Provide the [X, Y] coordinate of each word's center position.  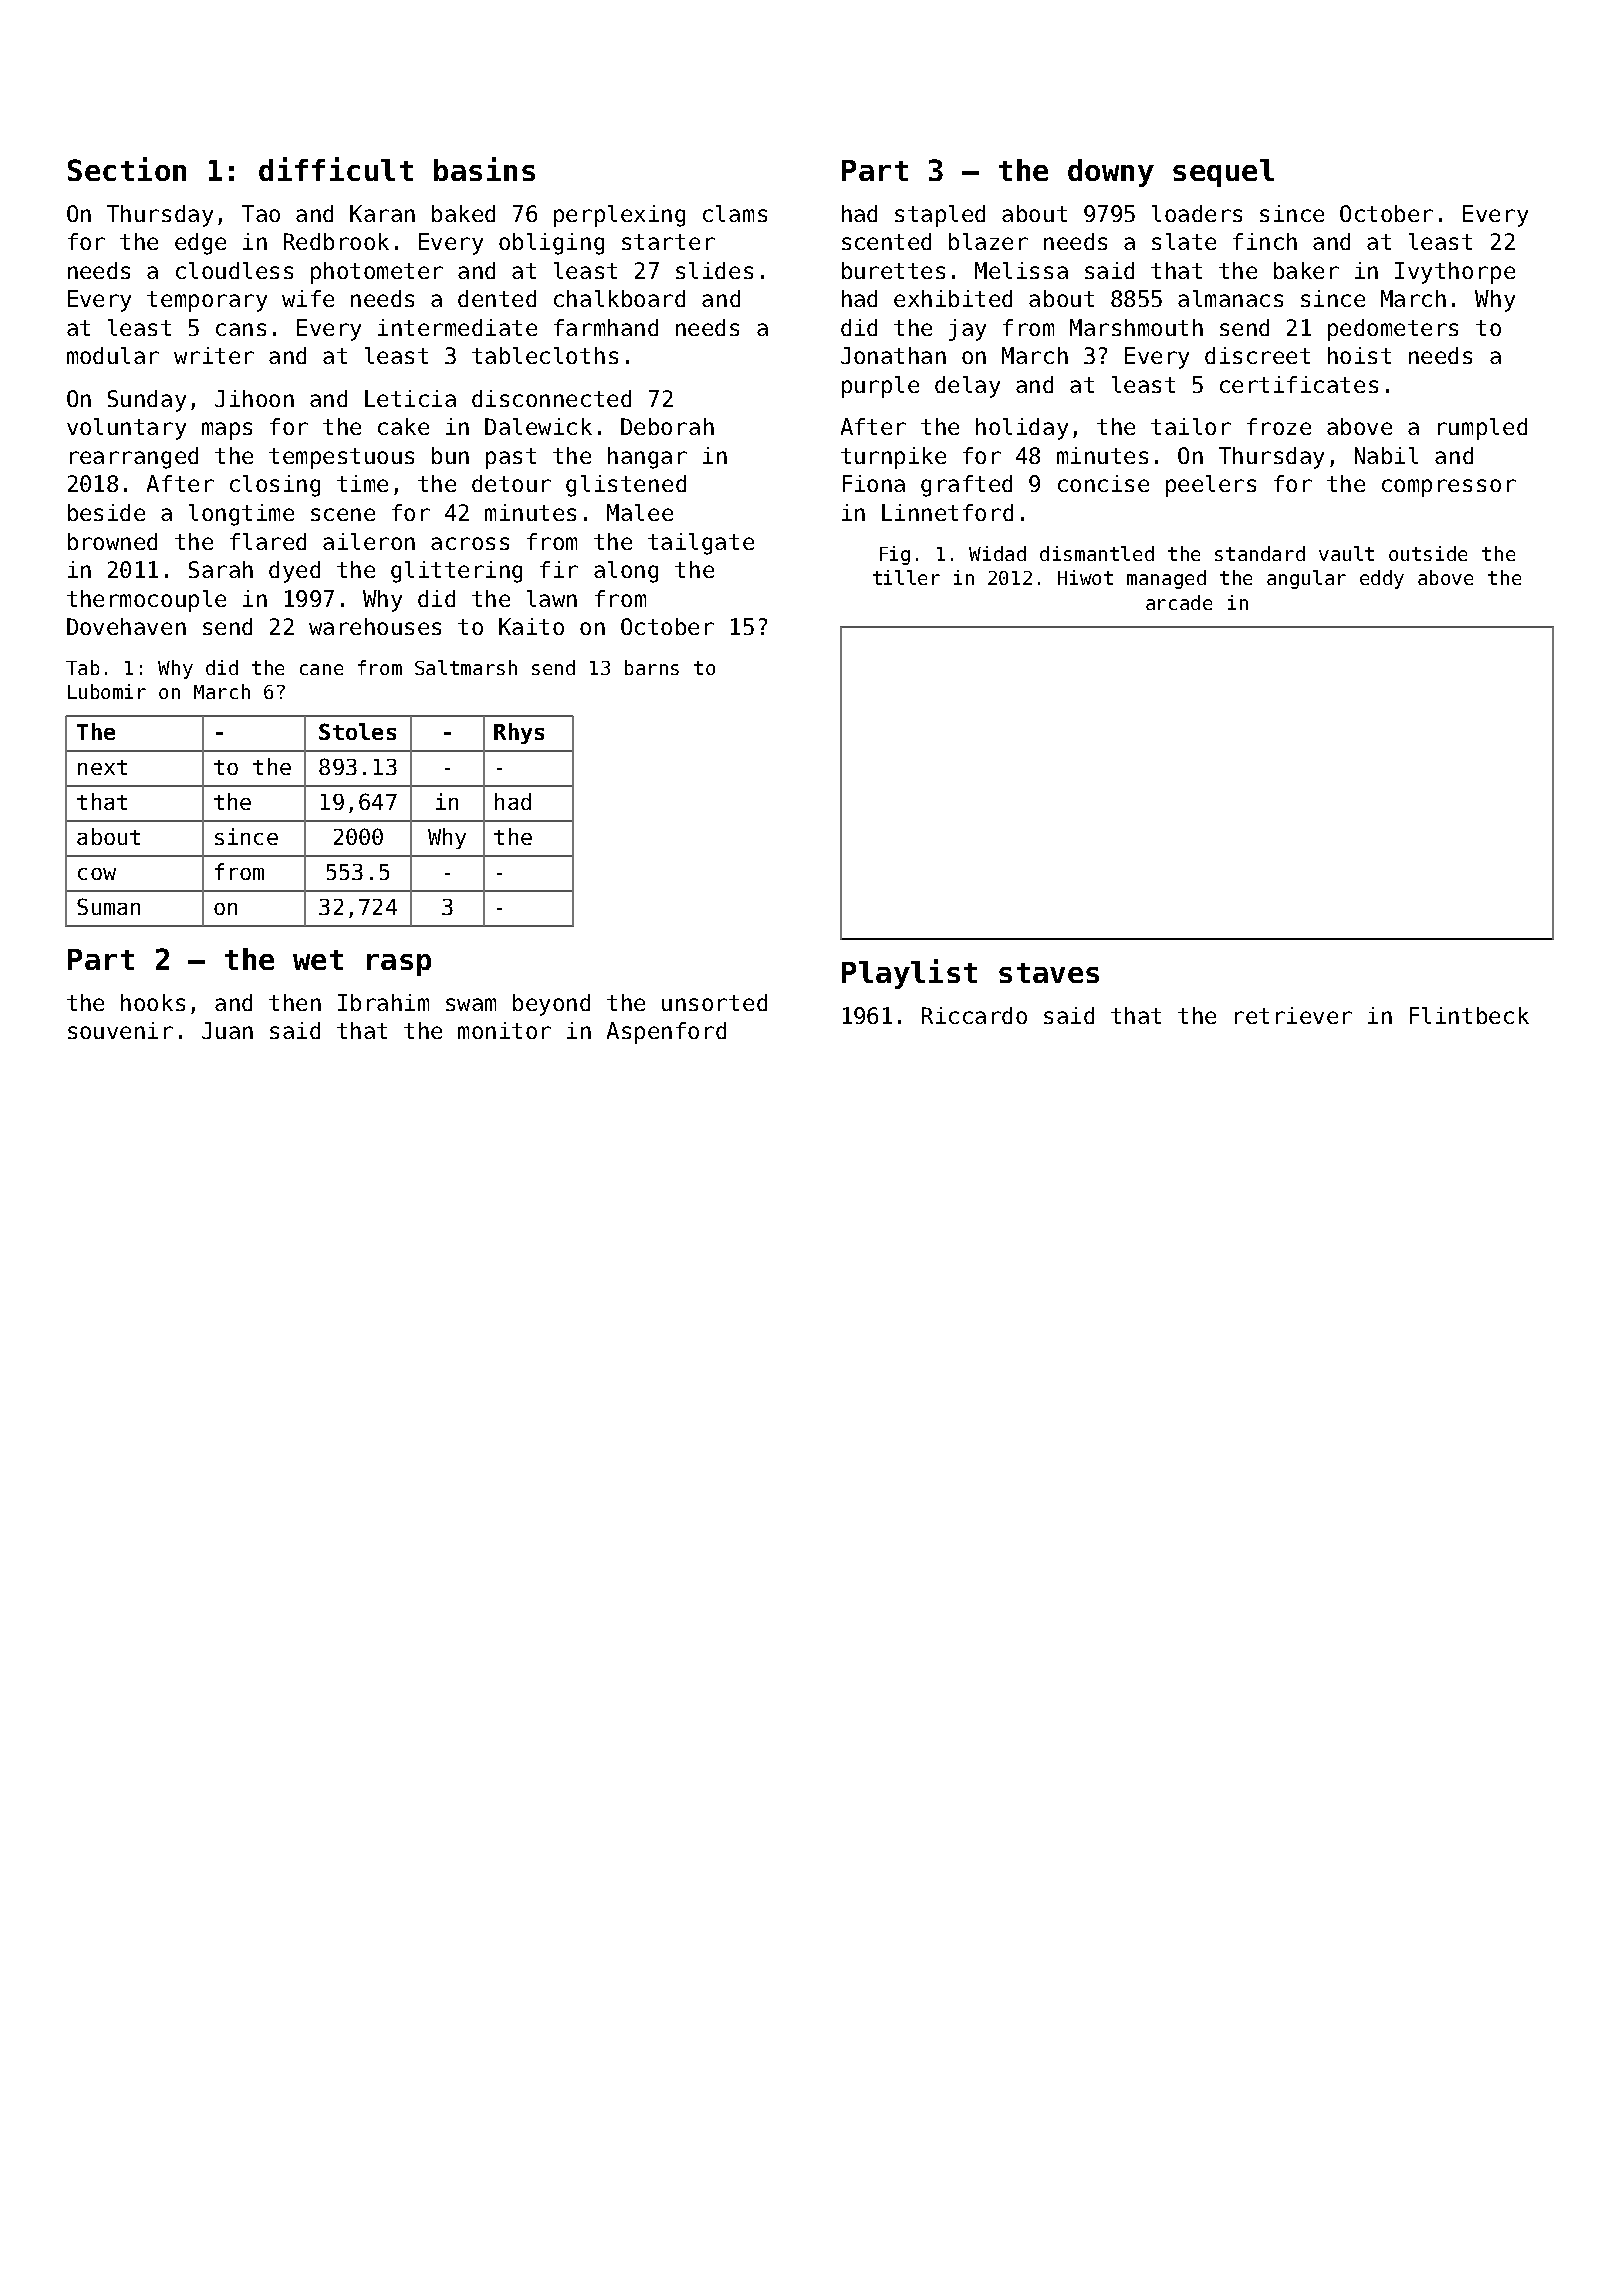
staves [1049, 973]
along [626, 572]
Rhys [519, 733]
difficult [336, 169]
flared [268, 541]
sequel [1223, 173]
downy [1111, 173]
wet [318, 960]
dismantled [1097, 553]
